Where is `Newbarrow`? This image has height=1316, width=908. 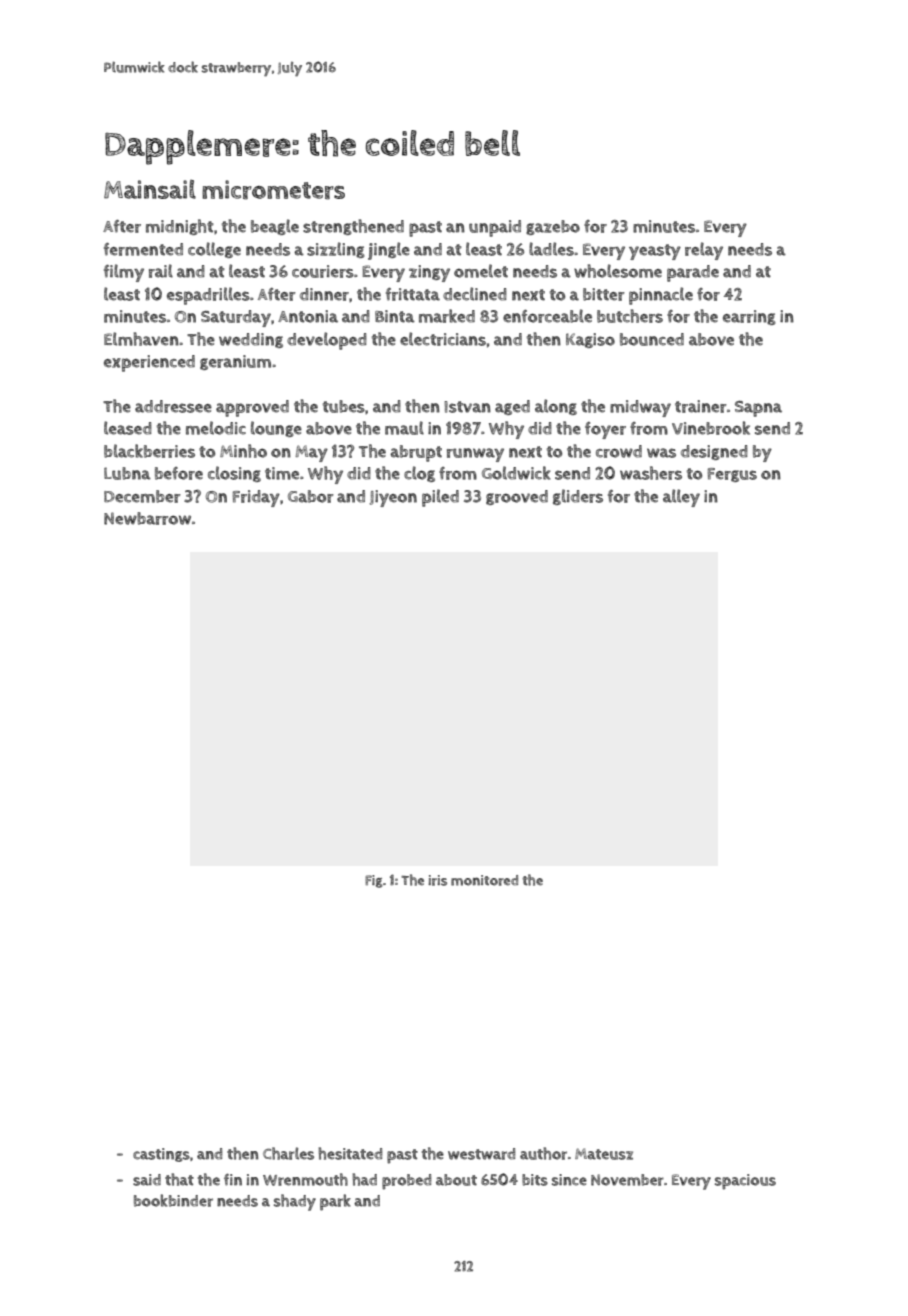
Newbarrow is located at coordinates (147, 518).
